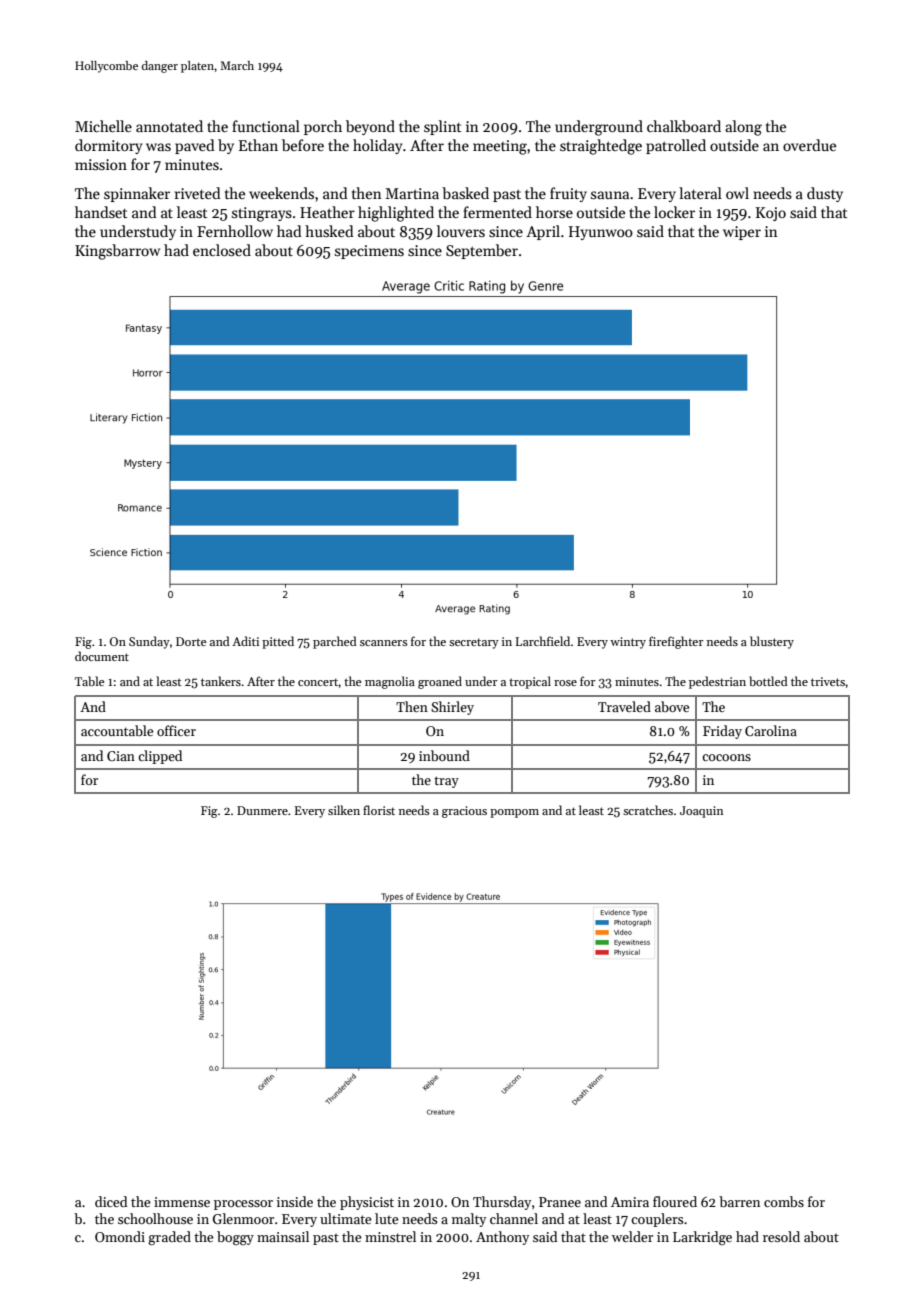  I want to click on graded, so click(169, 1238).
